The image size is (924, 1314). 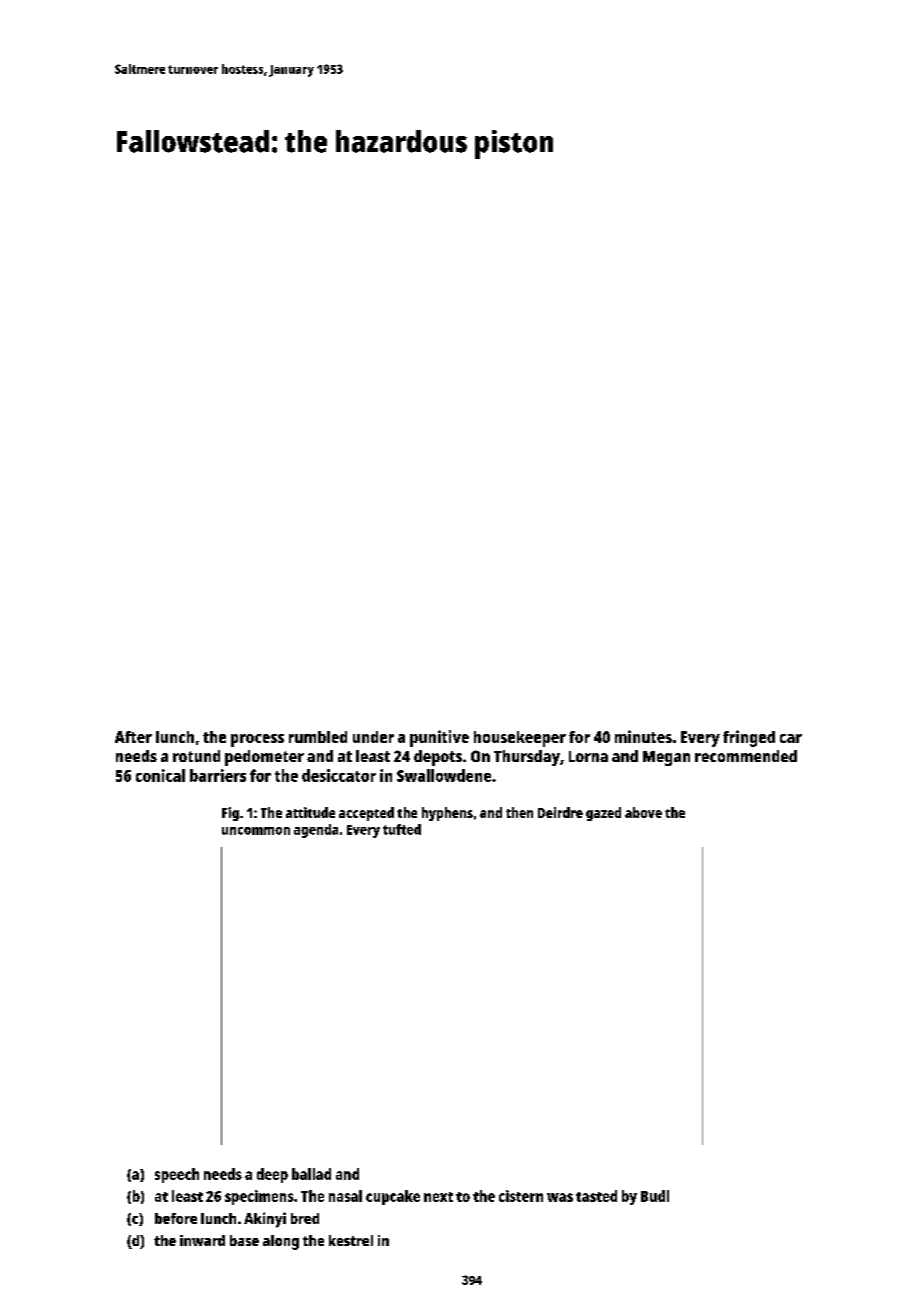 I want to click on tufted, so click(x=402, y=829).
